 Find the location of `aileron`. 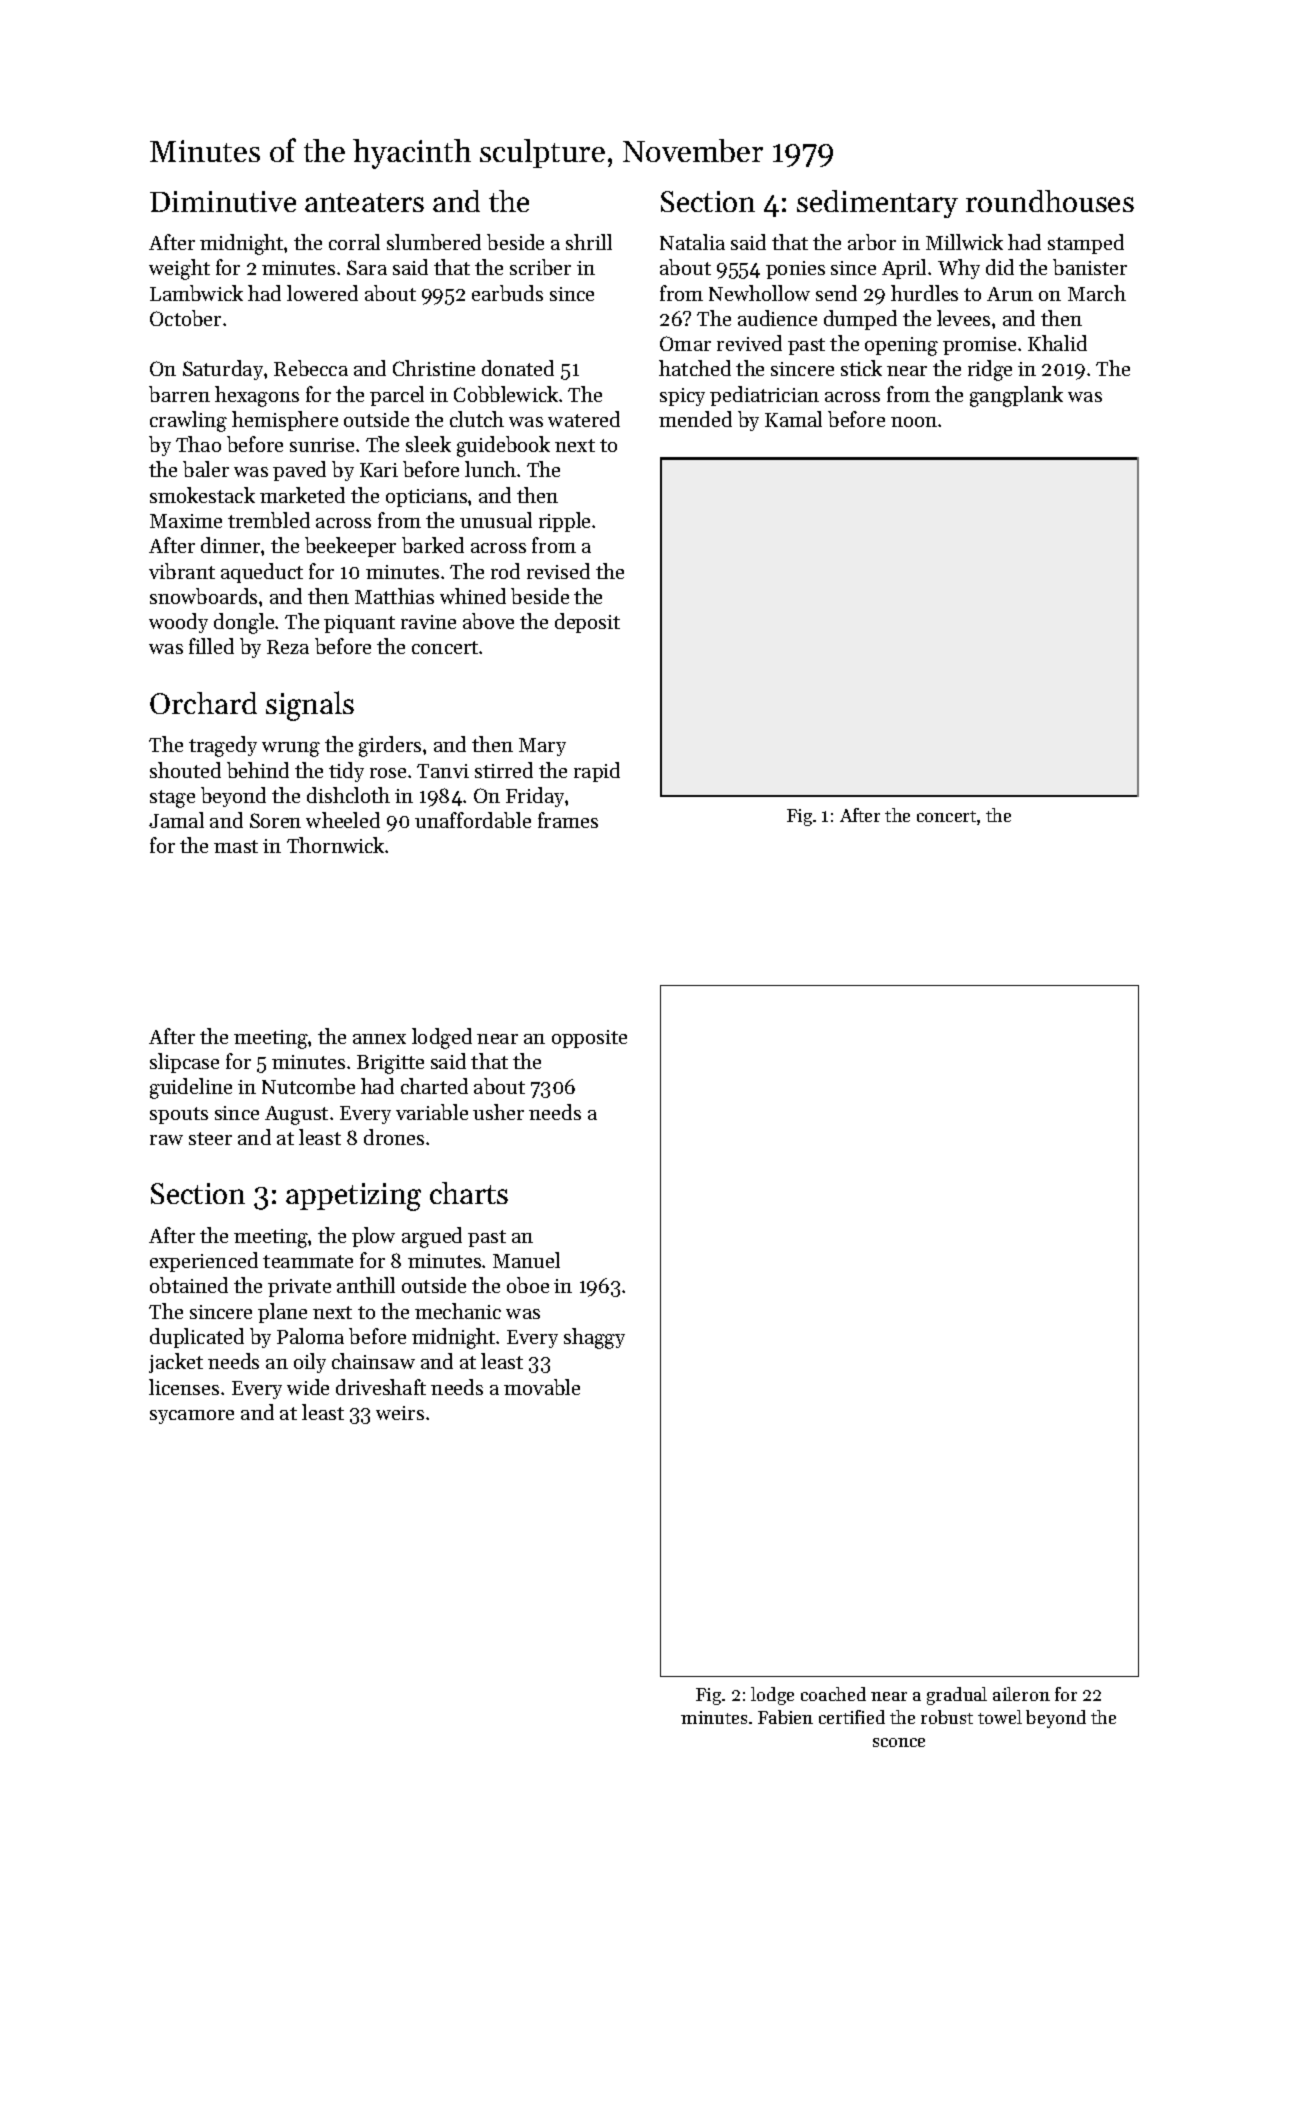

aileron is located at coordinates (1021, 1694).
